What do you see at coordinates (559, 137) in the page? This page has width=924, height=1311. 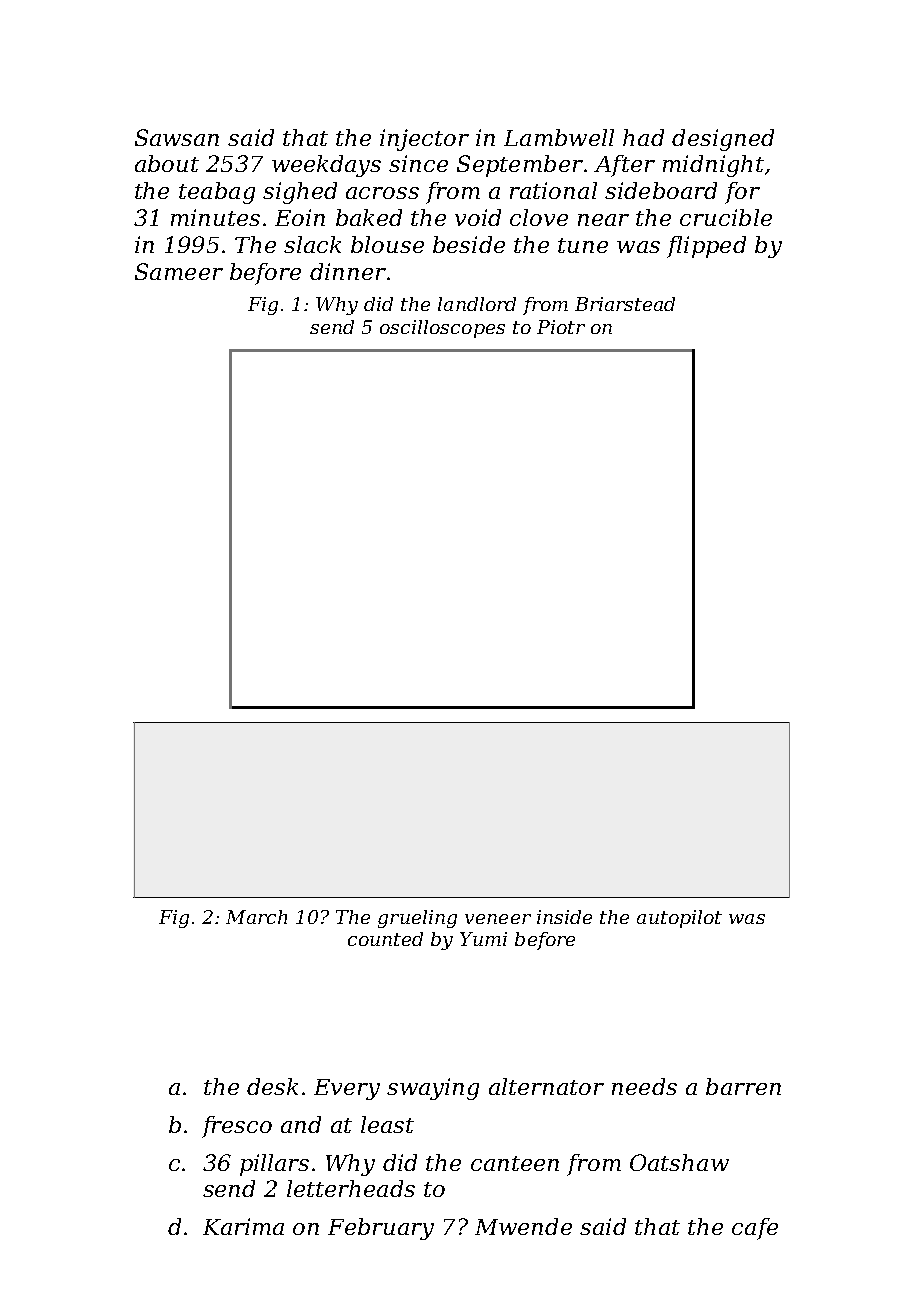 I see `Lambwell` at bounding box center [559, 137].
